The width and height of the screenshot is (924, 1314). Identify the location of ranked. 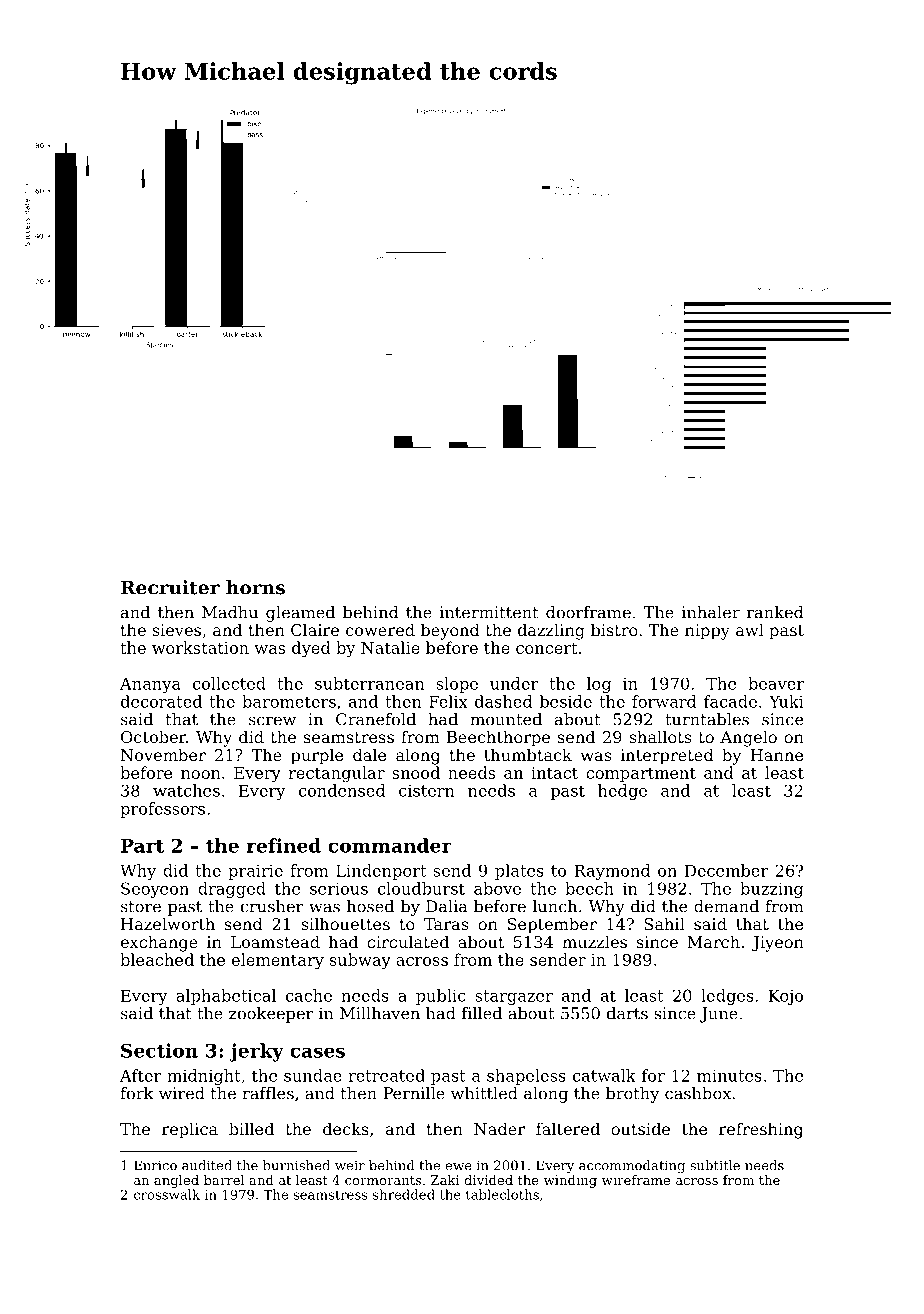
(775, 612).
